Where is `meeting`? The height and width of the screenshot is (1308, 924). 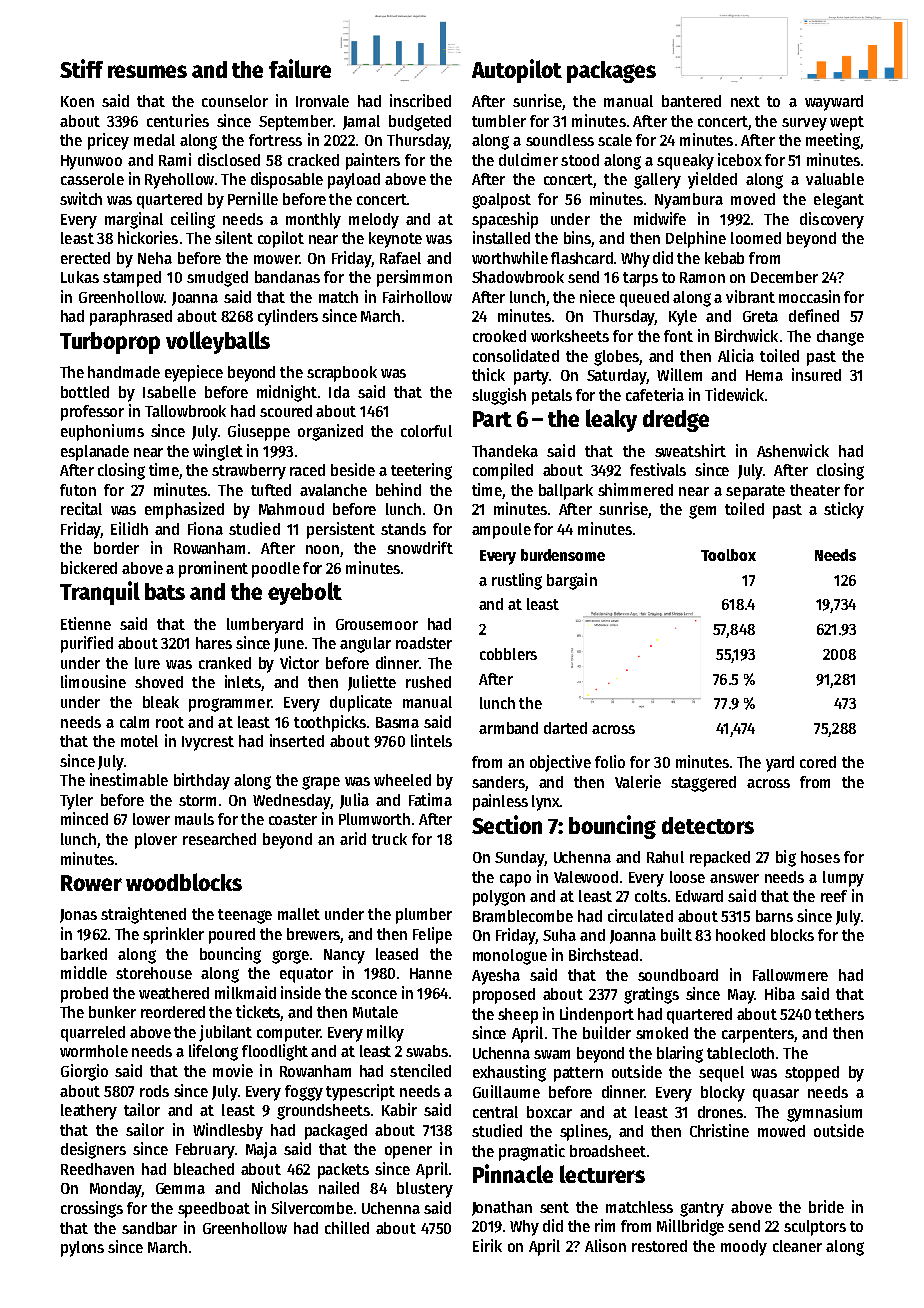 meeting is located at coordinates (833, 141).
